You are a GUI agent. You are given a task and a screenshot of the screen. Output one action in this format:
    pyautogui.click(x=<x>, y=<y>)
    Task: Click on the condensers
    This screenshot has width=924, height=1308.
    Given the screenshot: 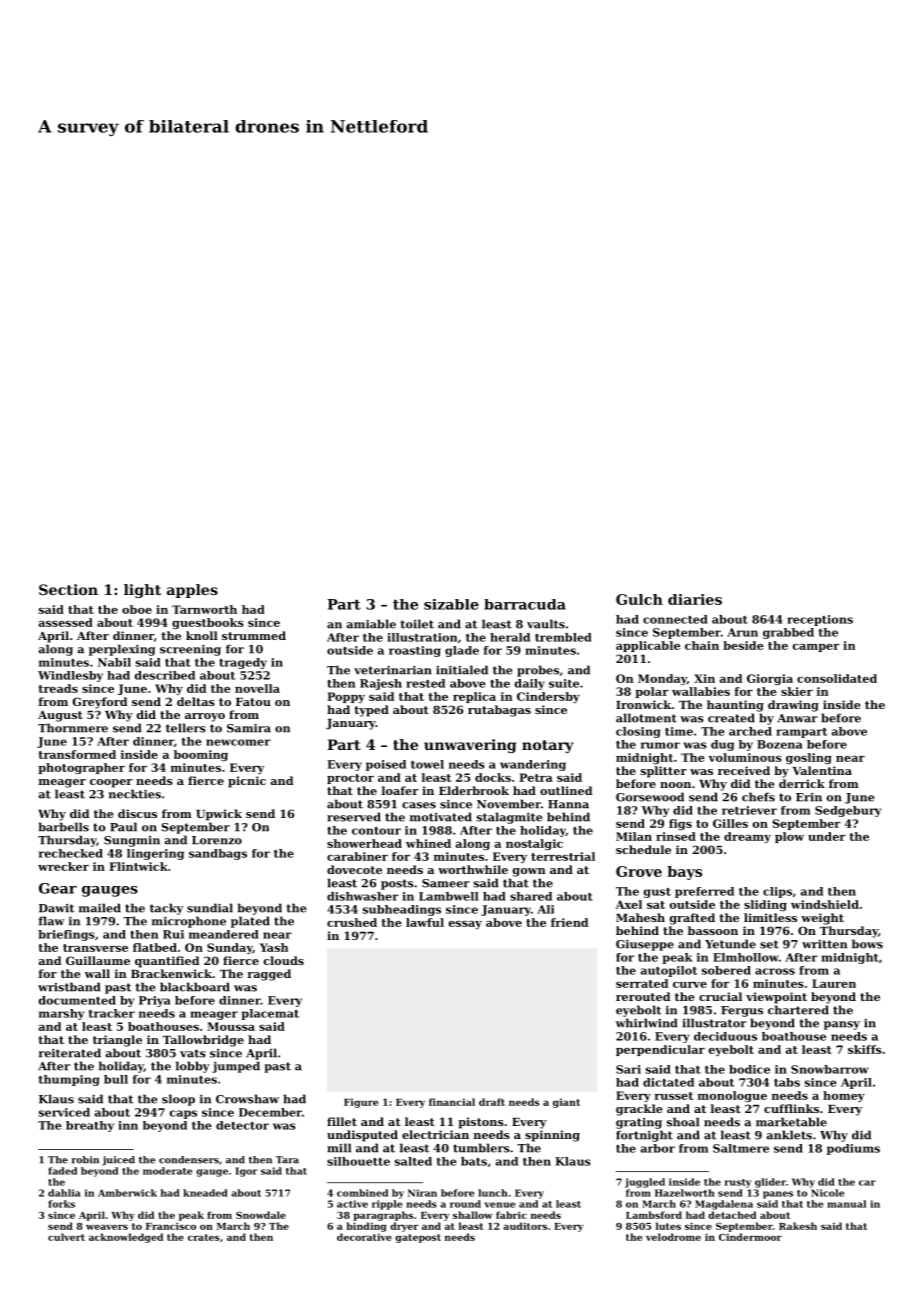 What is the action you would take?
    pyautogui.click(x=189, y=1160)
